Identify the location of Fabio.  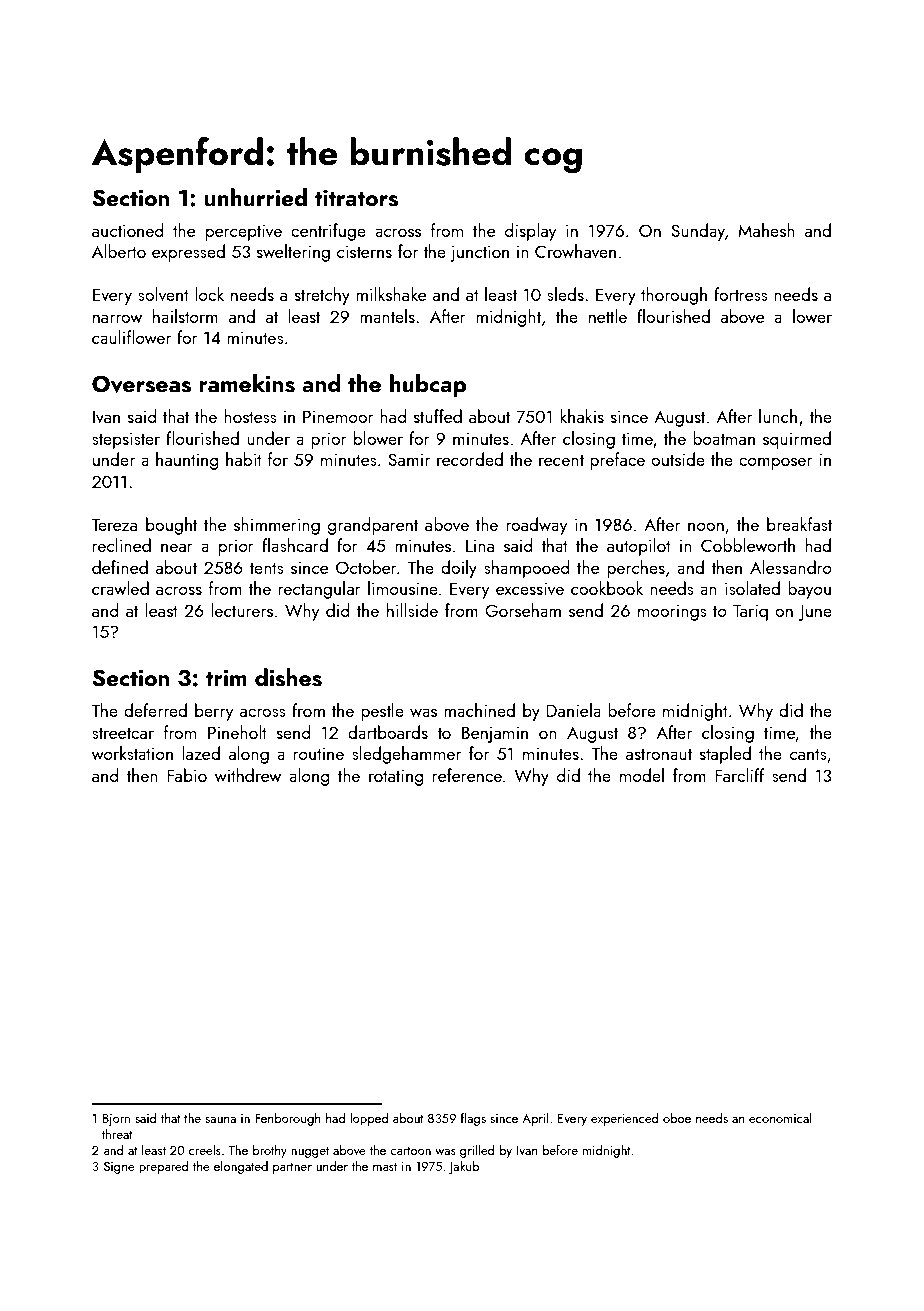
(187, 775).
